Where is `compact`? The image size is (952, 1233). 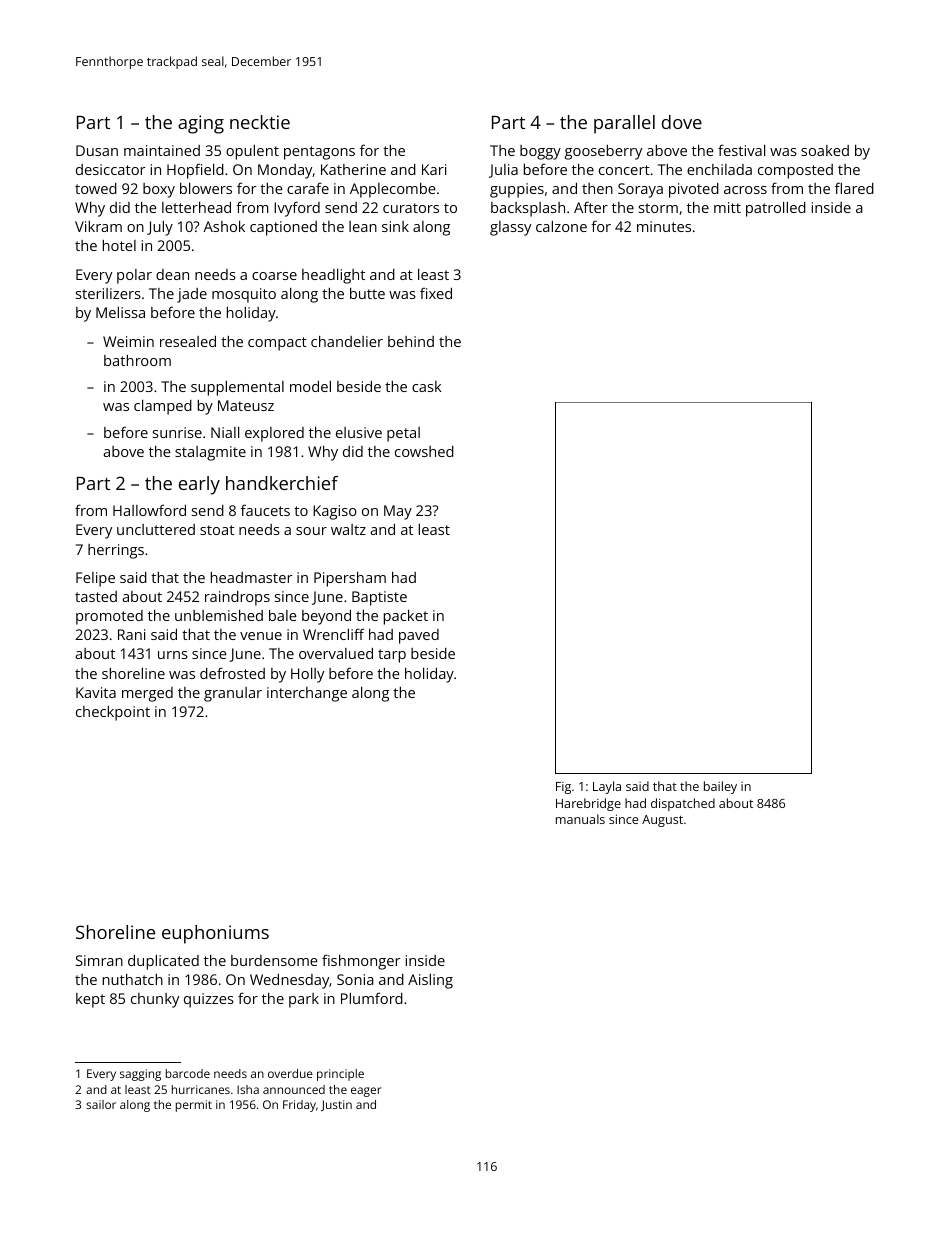 compact is located at coordinates (277, 344).
